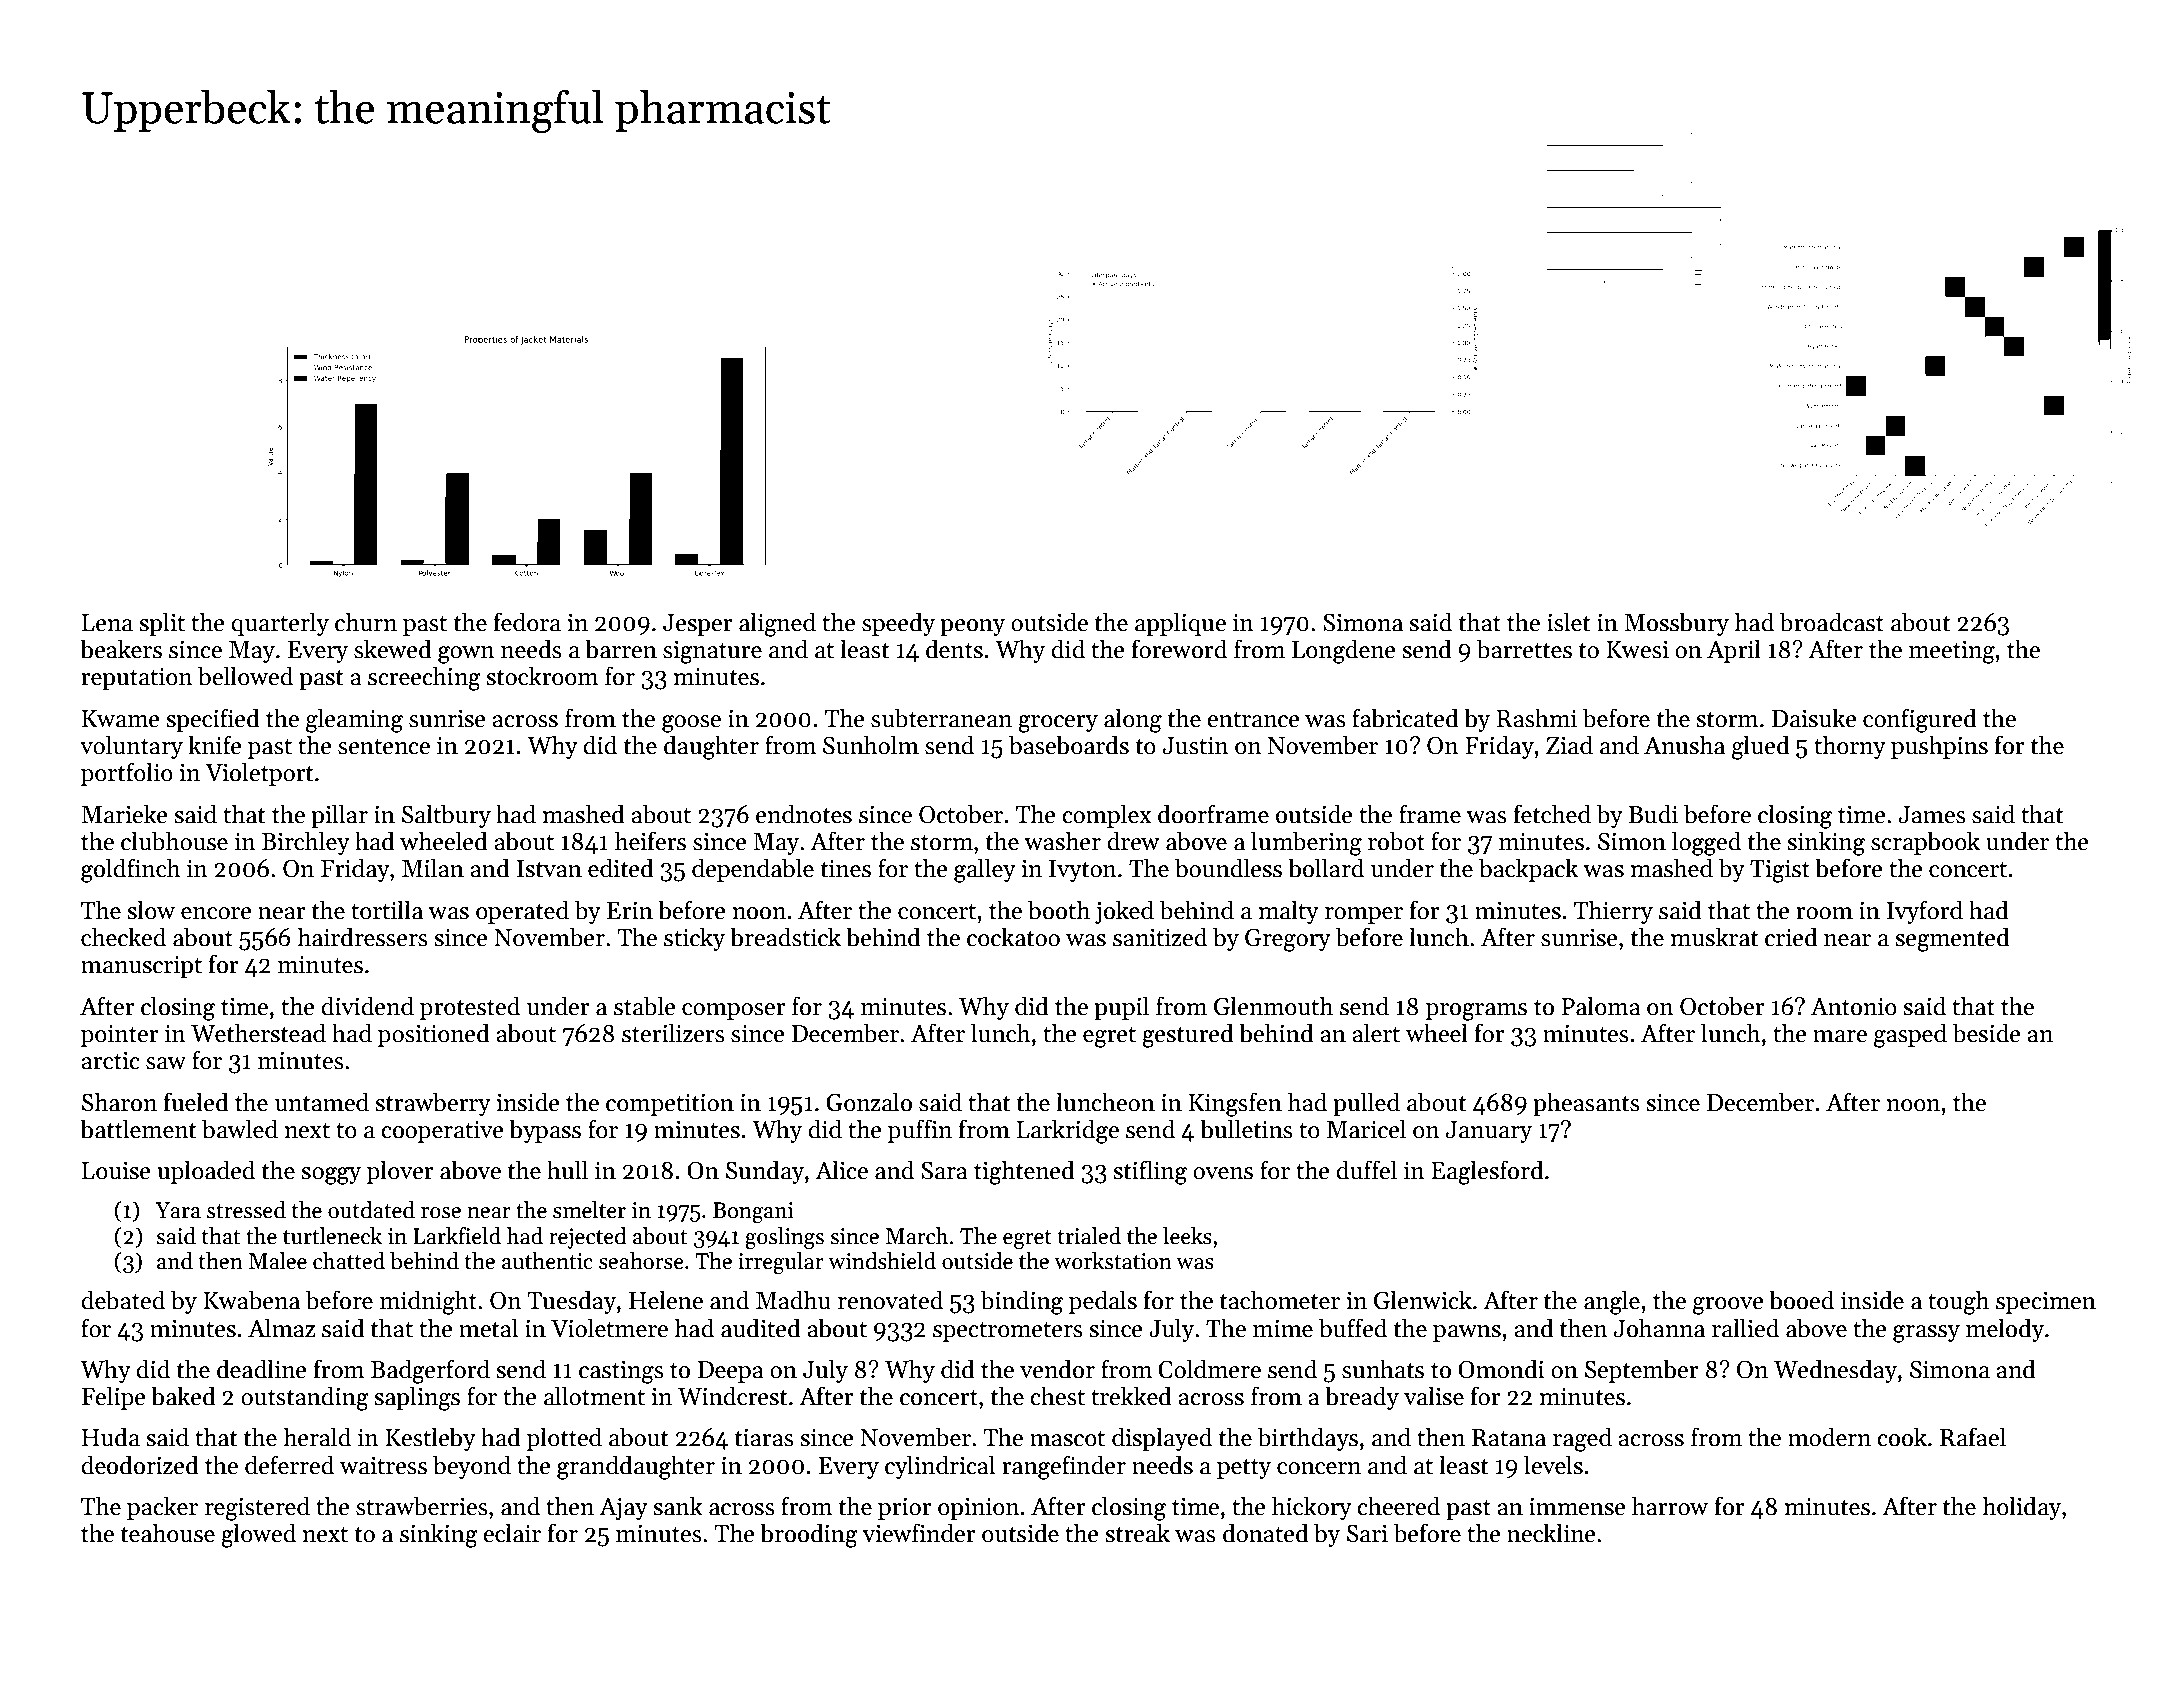 This page has height=1683, width=2178. Describe the element at coordinates (168, 1533) in the page. I see `teahouse` at that location.
